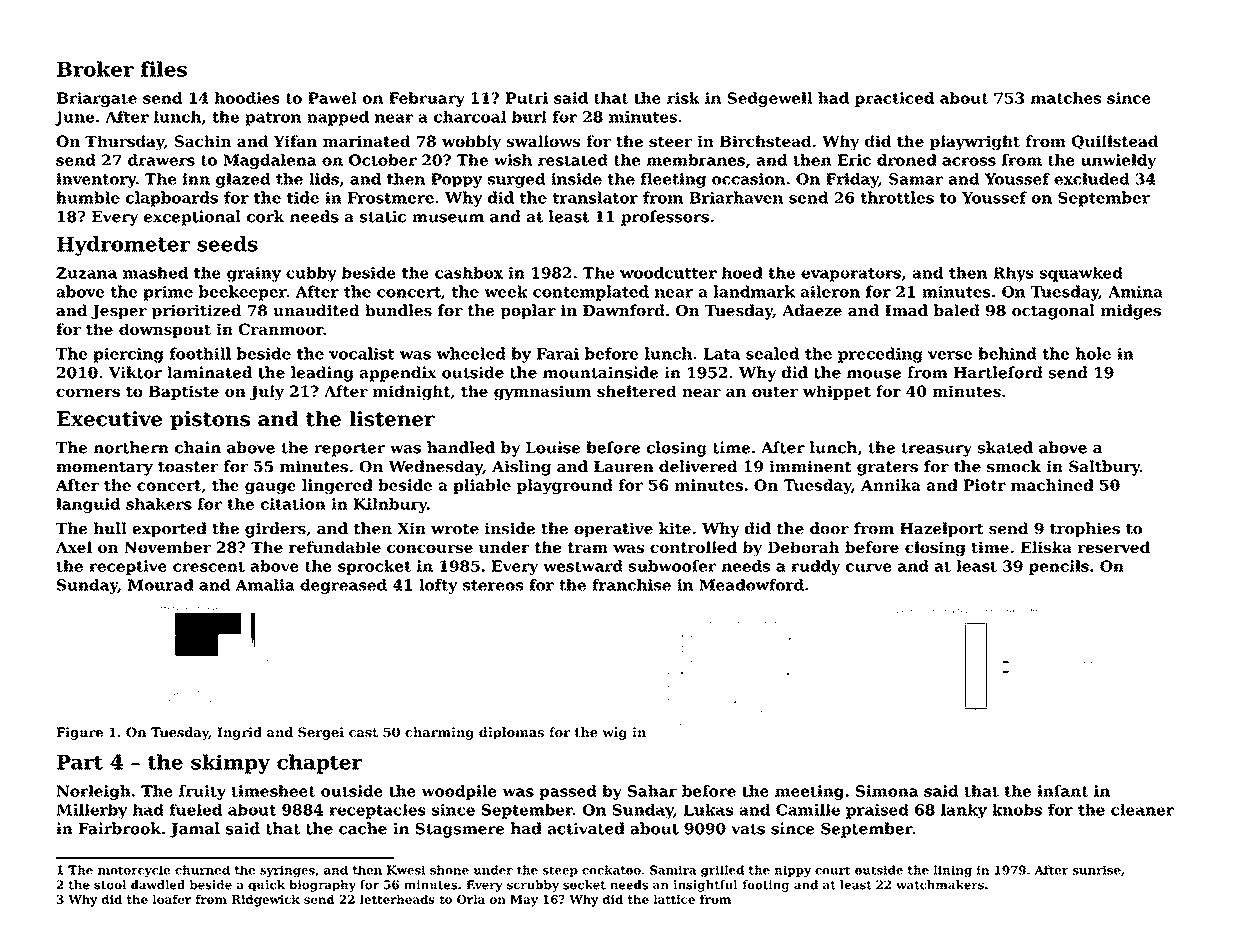  What do you see at coordinates (448, 218) in the document?
I see `museum` at bounding box center [448, 218].
